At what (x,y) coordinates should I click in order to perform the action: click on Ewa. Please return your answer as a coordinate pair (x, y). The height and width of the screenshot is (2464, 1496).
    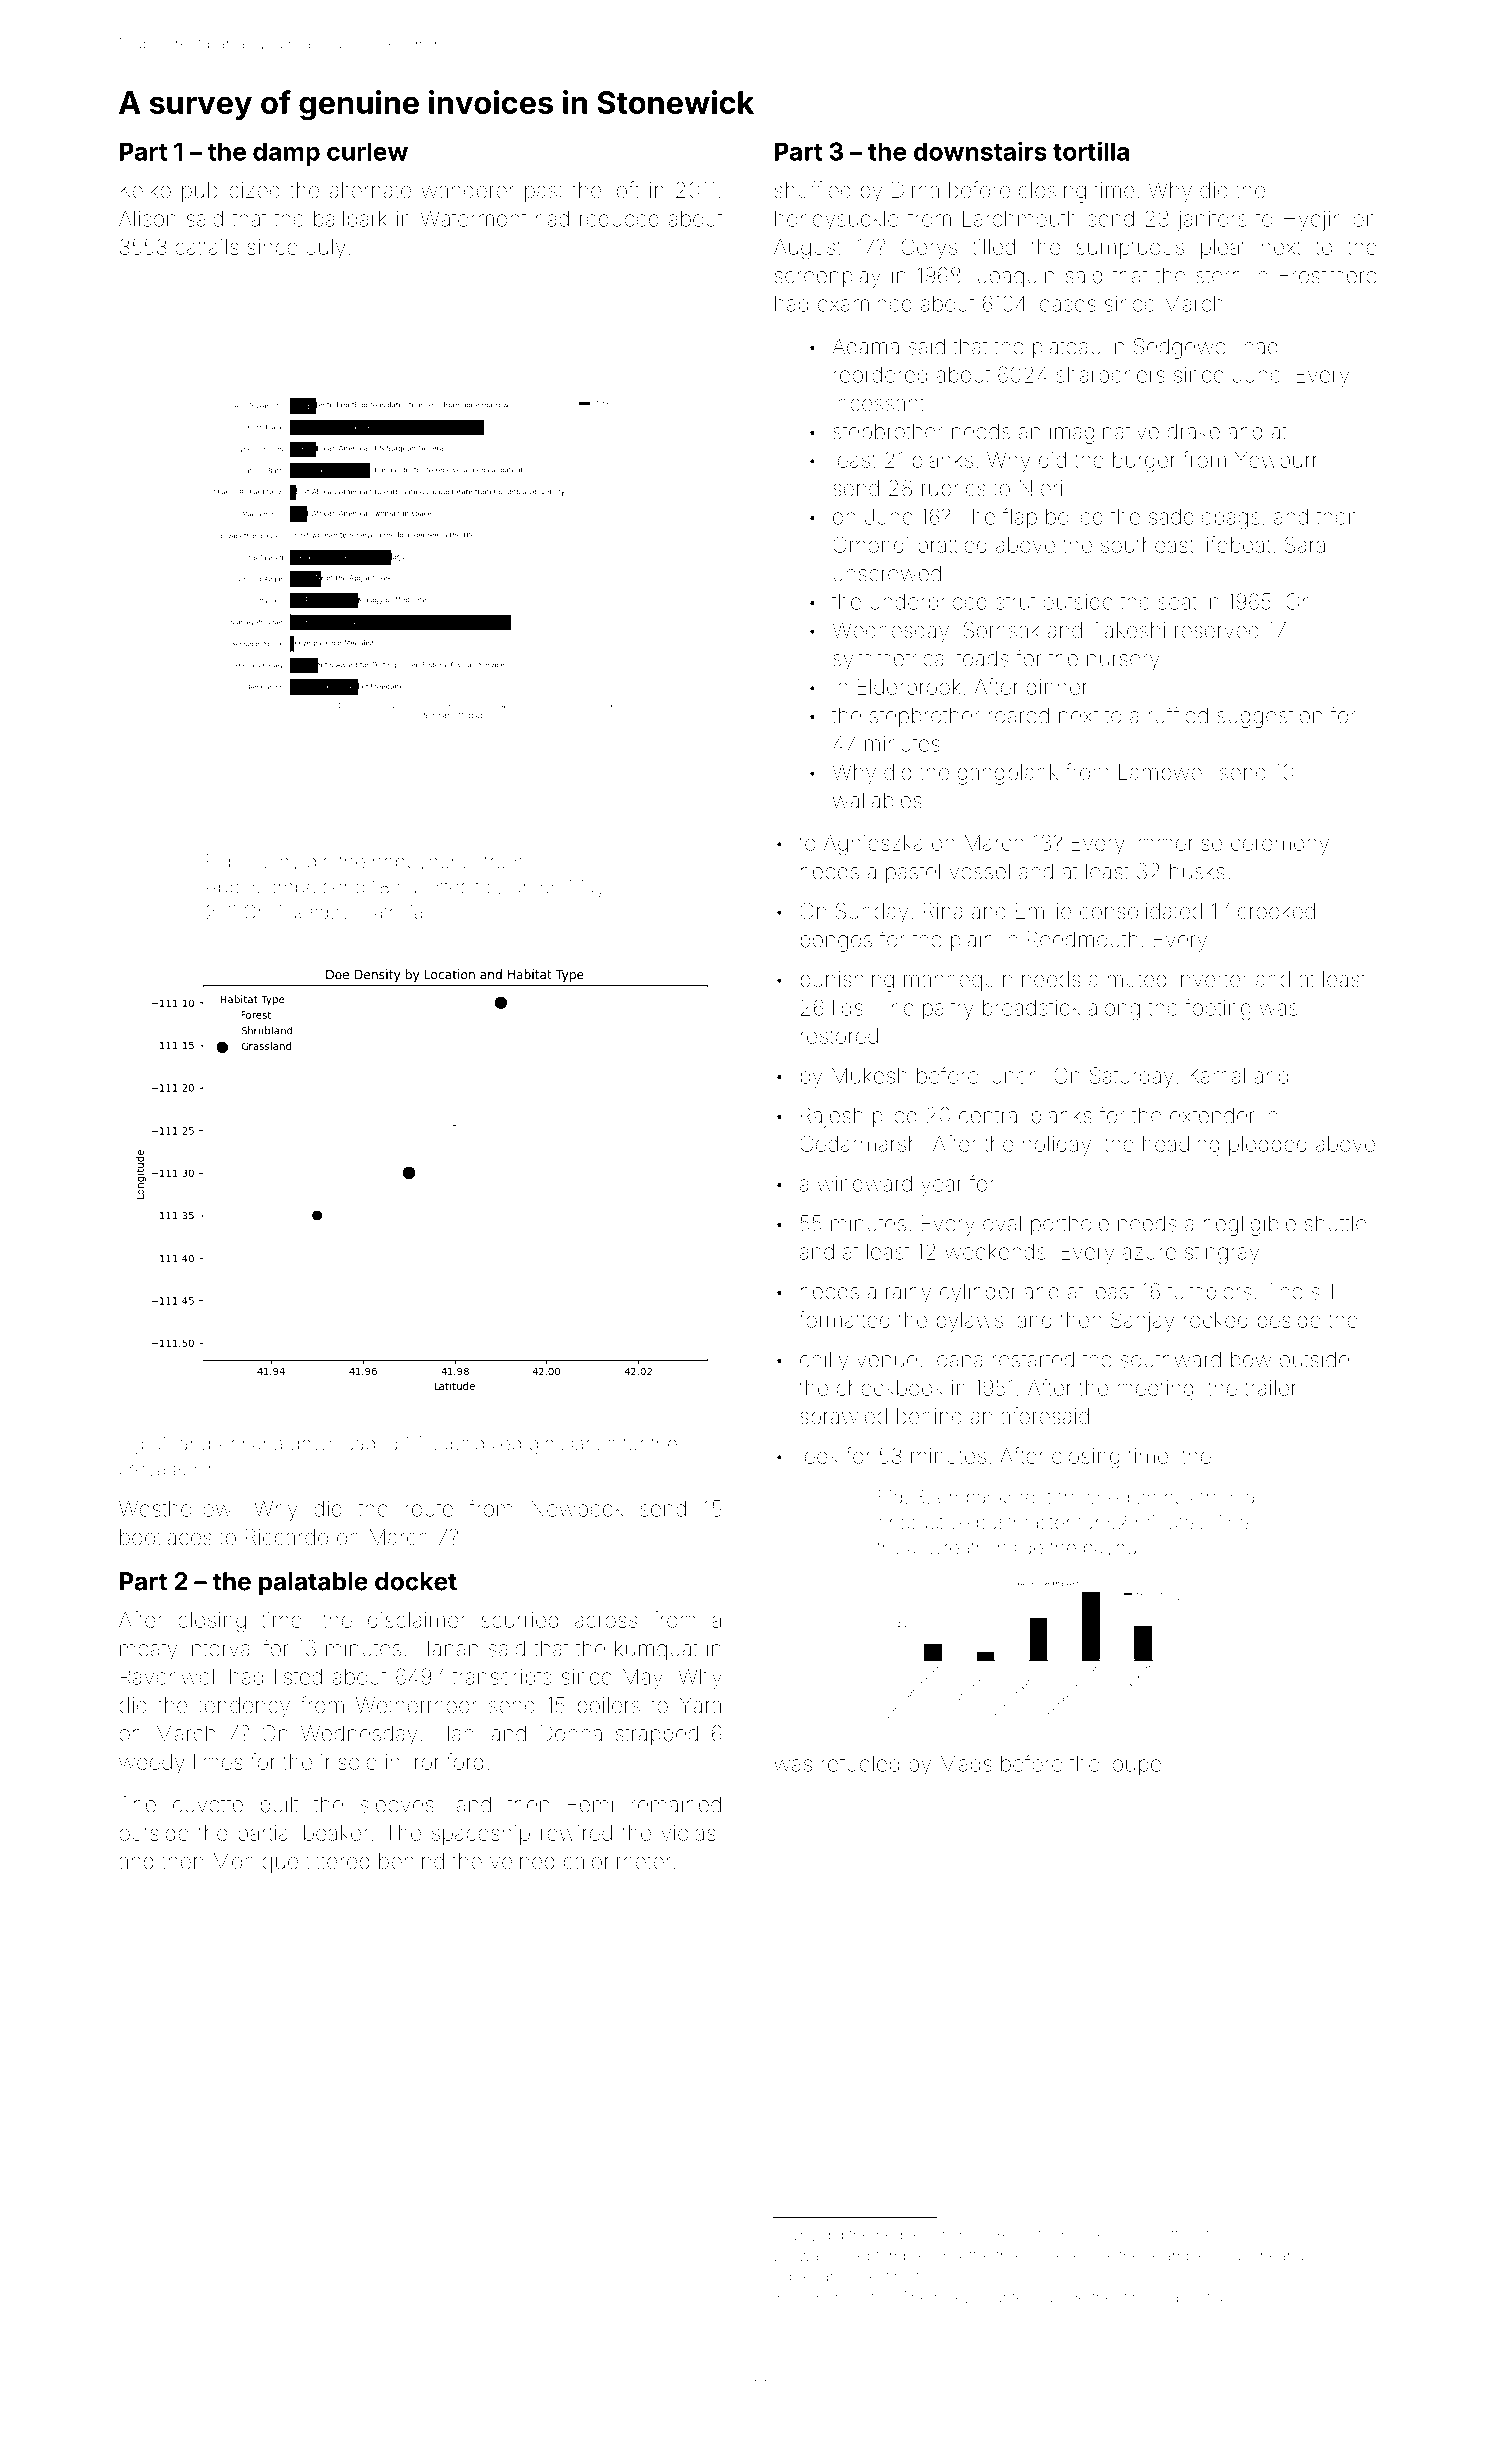
    Looking at the image, I should click on (804, 2255).
